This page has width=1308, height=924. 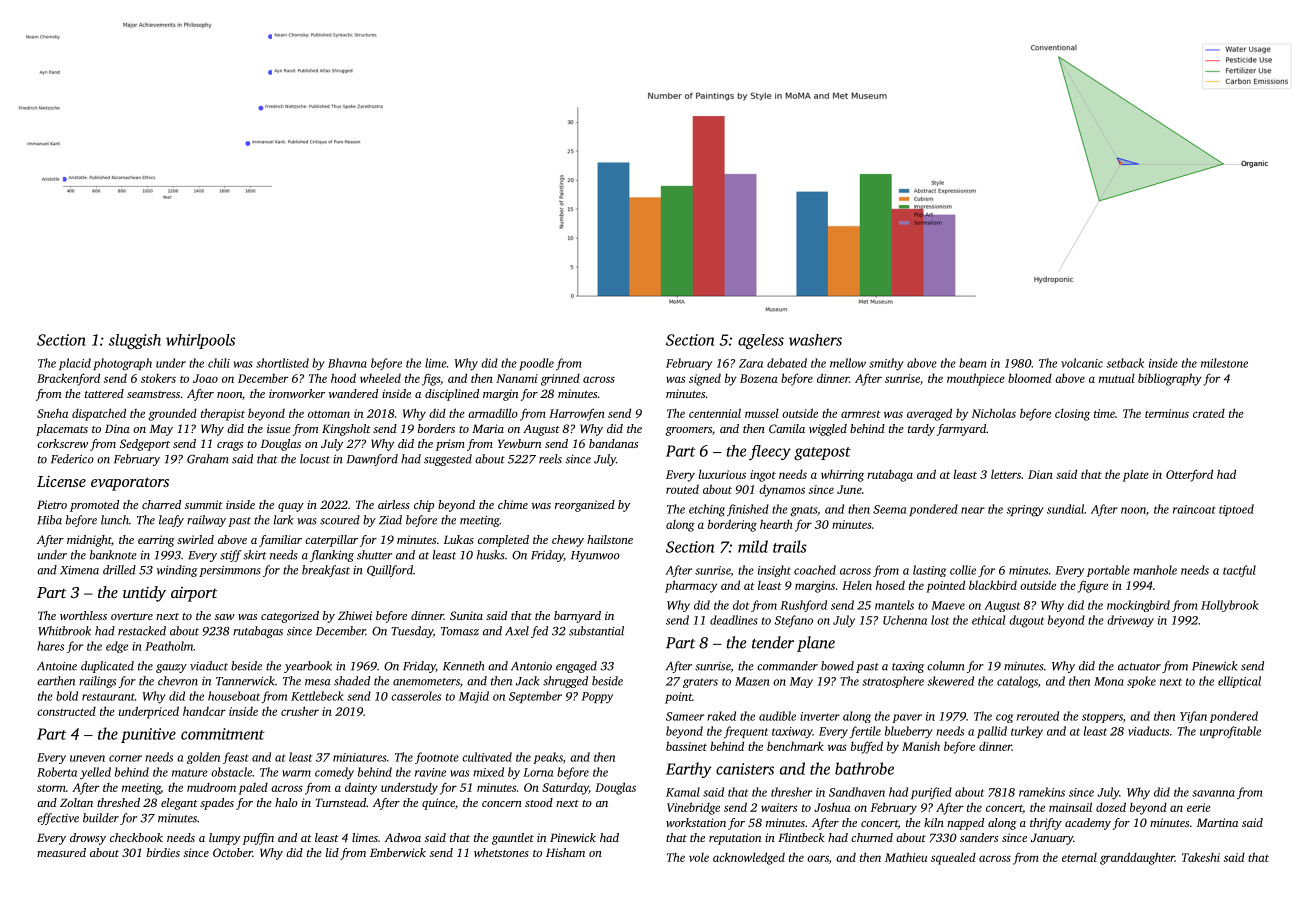 I want to click on chip, so click(x=424, y=506).
